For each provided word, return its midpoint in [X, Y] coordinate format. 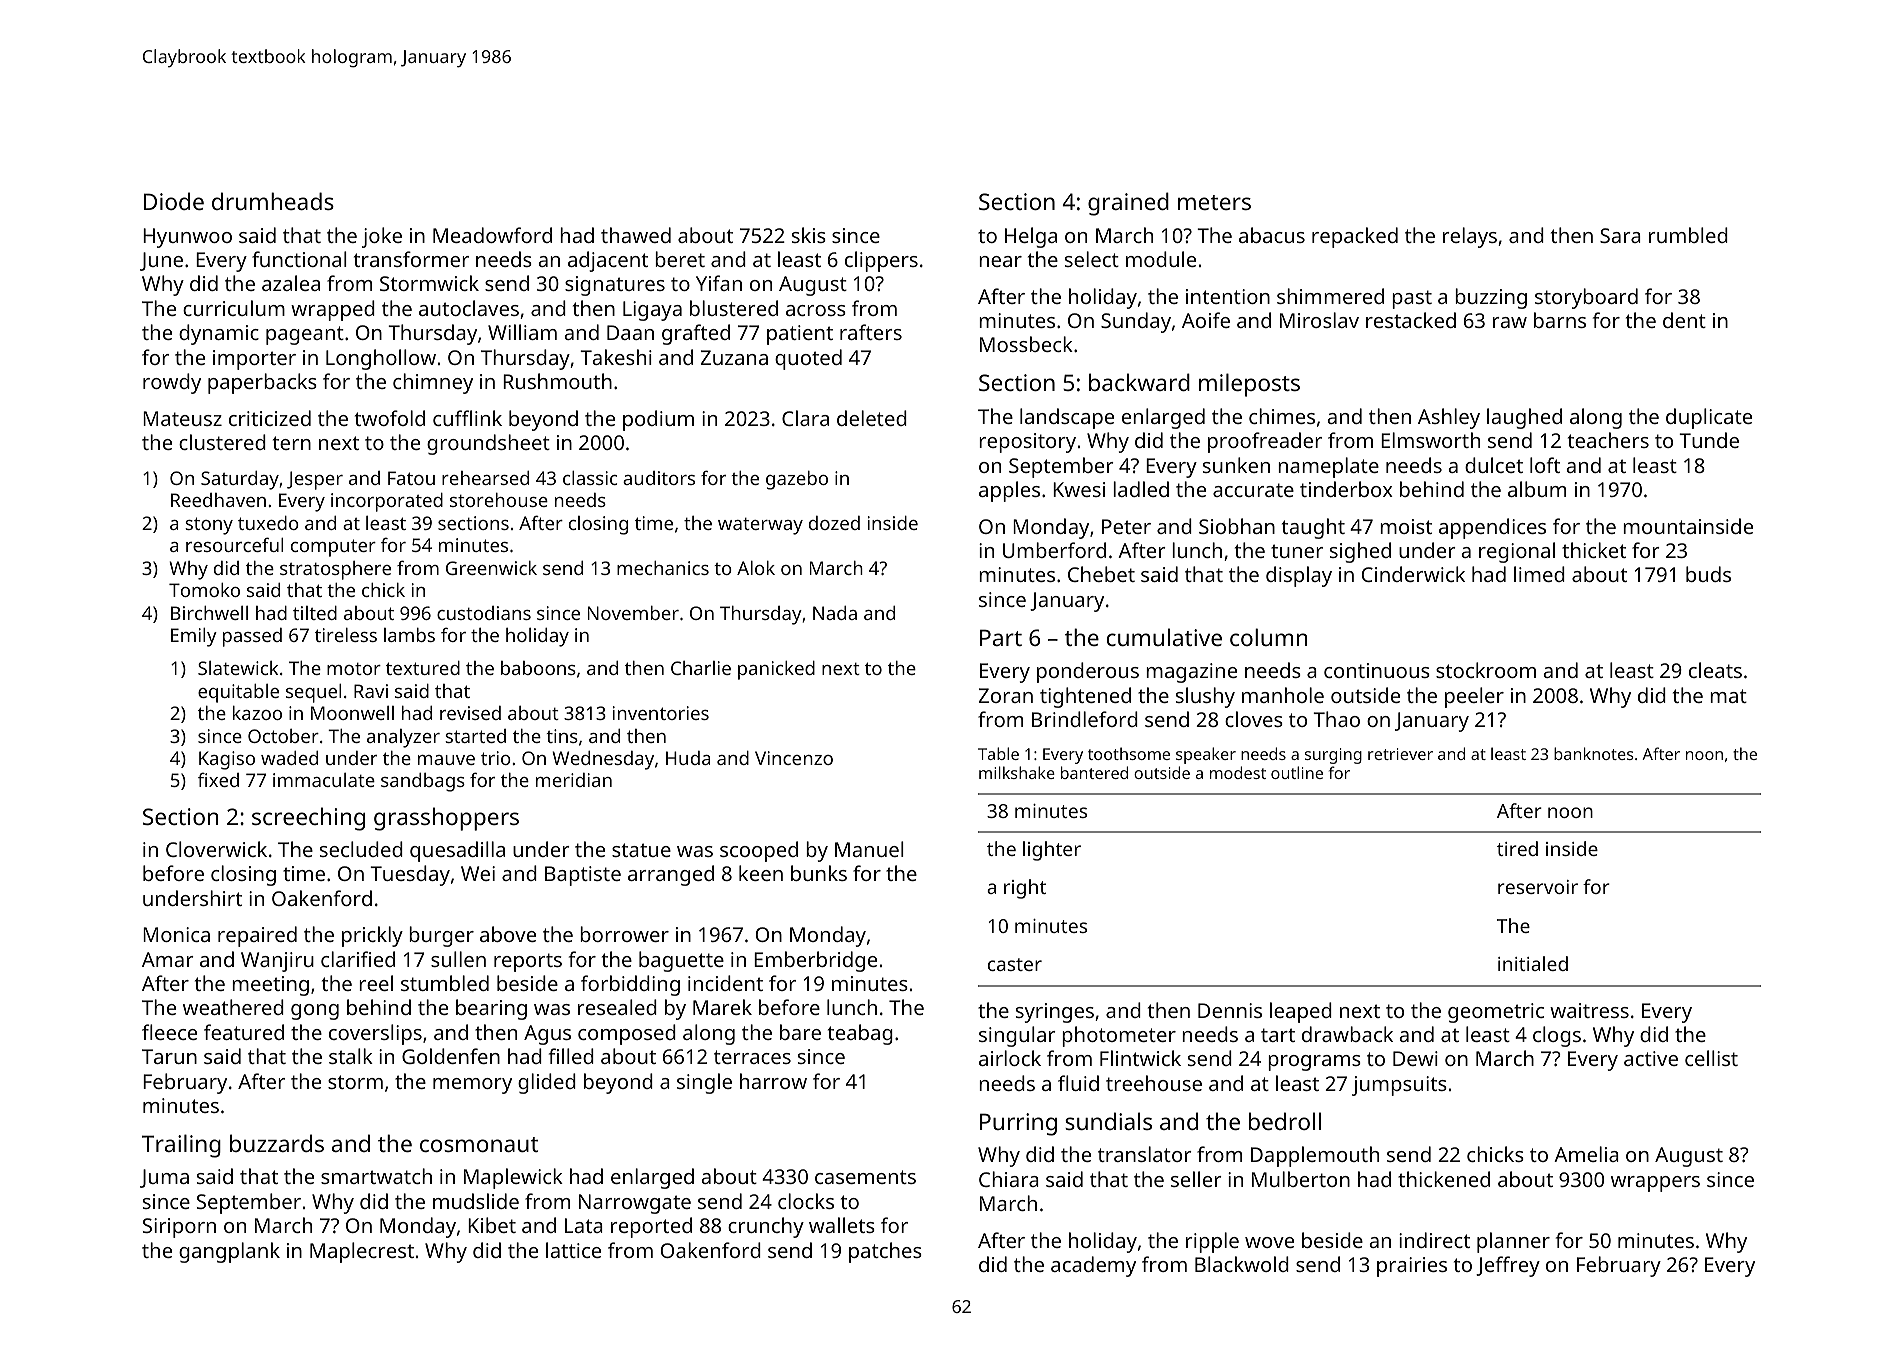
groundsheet [488, 444]
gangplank [229, 1252]
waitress [1589, 1010]
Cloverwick [216, 849]
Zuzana [734, 357]
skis [809, 235]
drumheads [273, 201]
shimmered [1330, 296]
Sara [1620, 235]
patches [885, 1252]
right [1025, 889]
